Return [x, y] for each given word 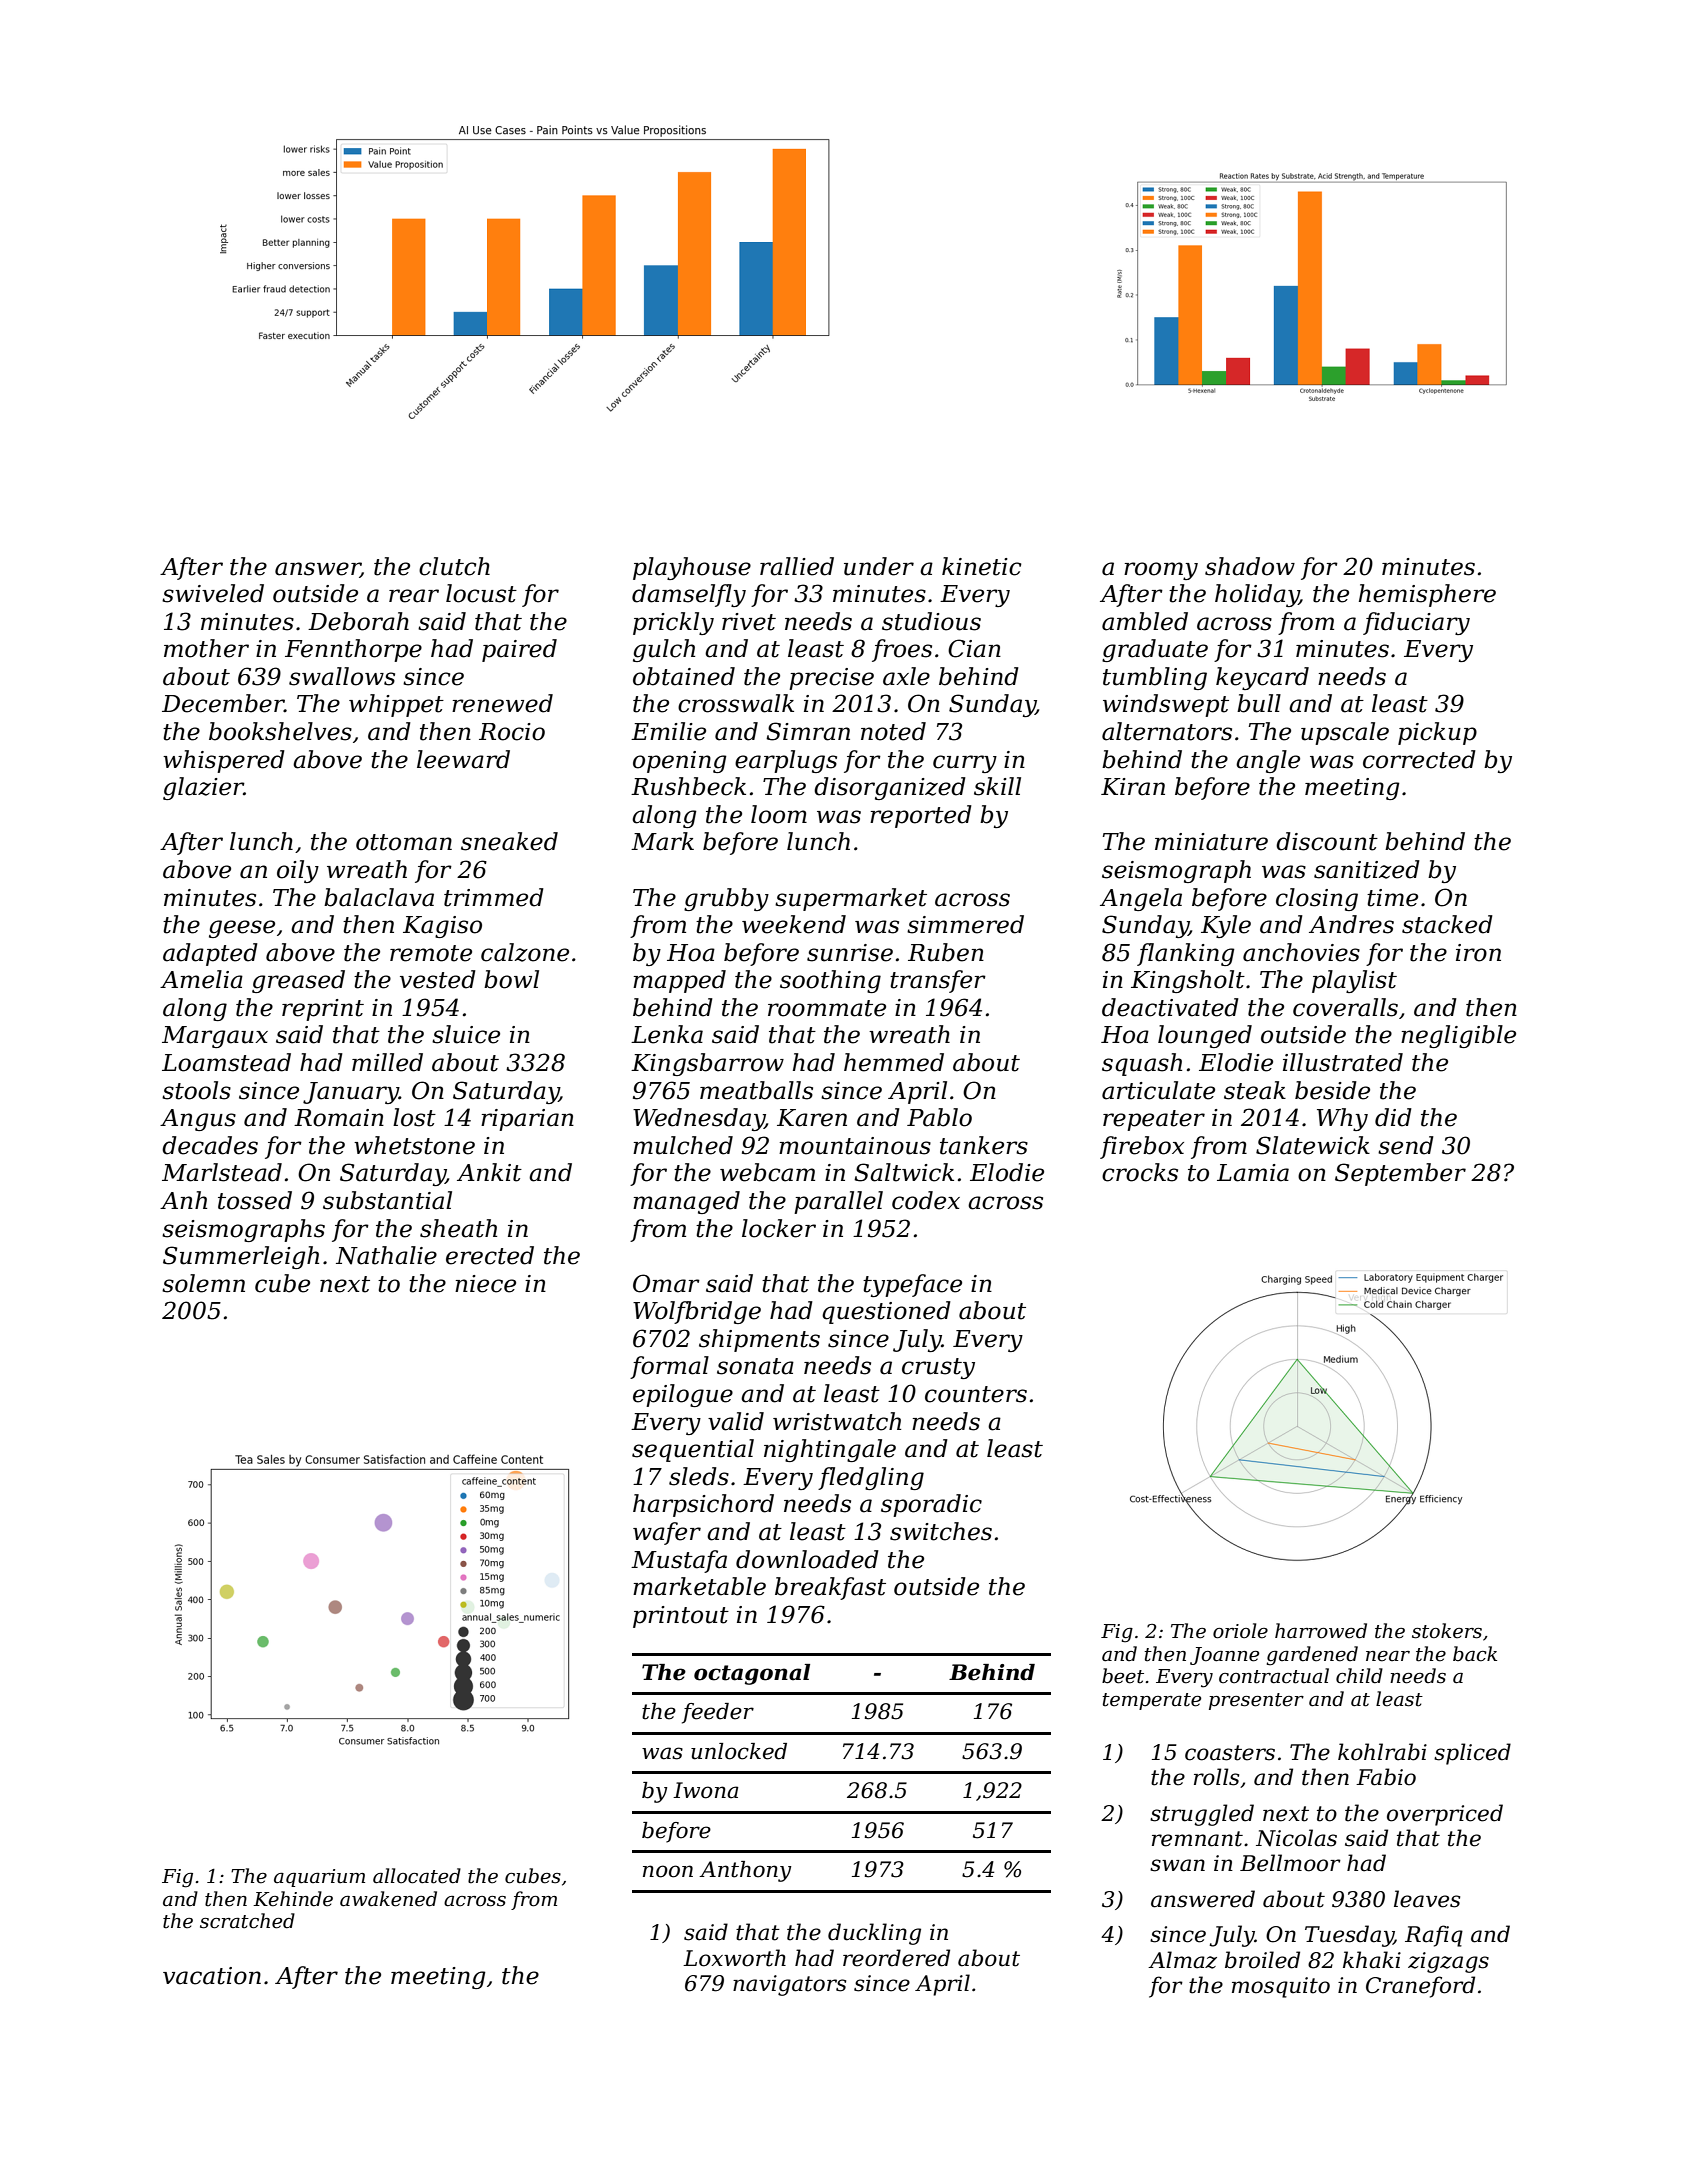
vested [438, 979]
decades [210, 1145]
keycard [1262, 678]
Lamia [1253, 1173]
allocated [417, 1876]
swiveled [213, 593]
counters [976, 1394]
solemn [203, 1283]
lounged [1205, 1036]
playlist [1354, 981]
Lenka [667, 1034]
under [879, 566]
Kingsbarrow [707, 1064]
